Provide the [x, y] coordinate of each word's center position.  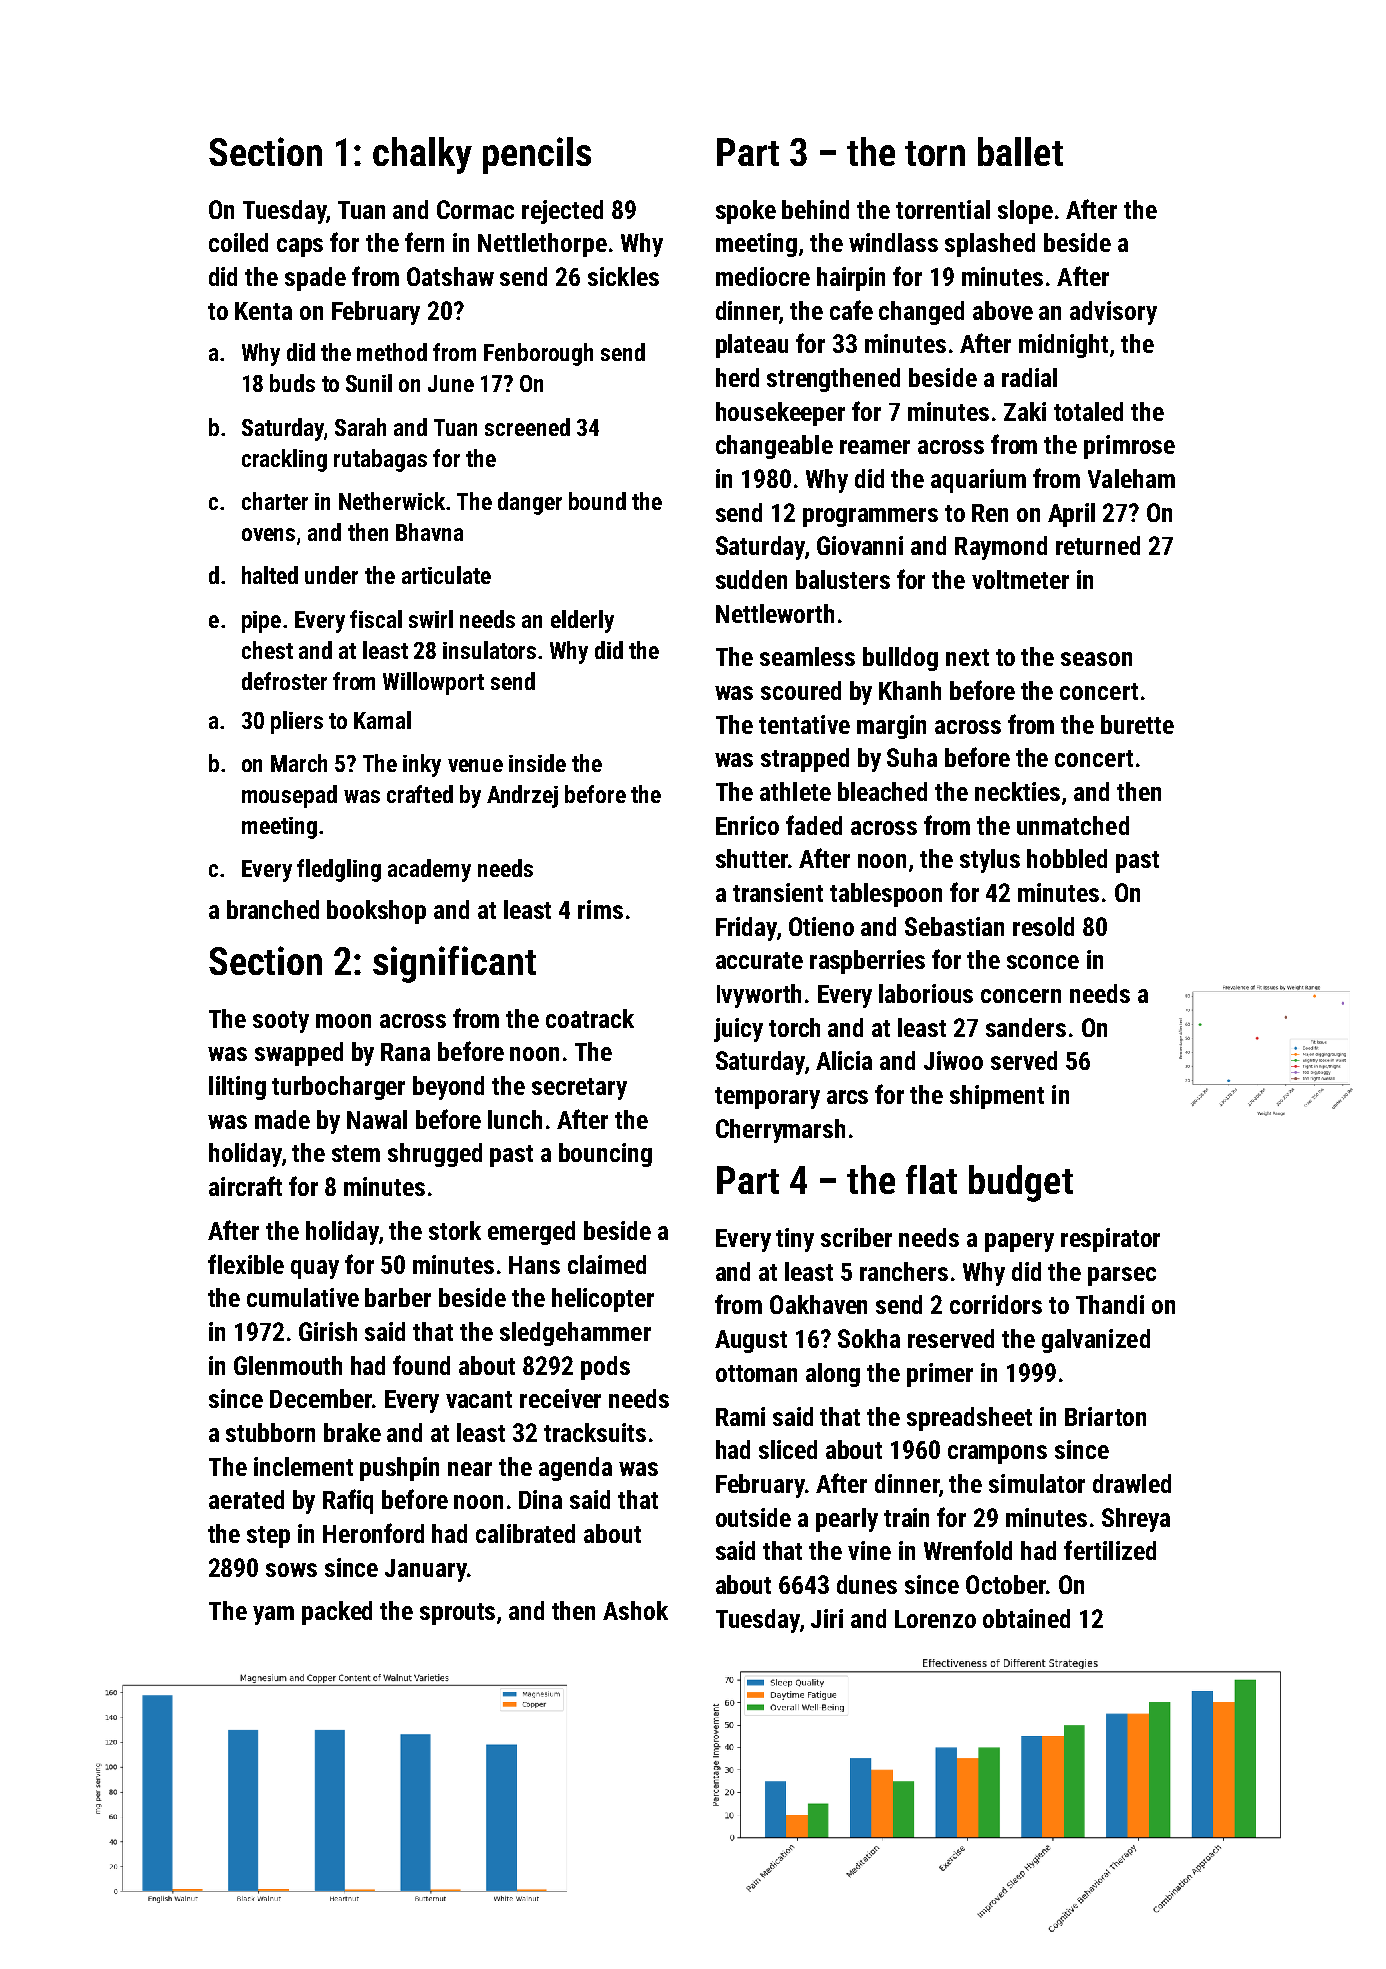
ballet [1020, 151]
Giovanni [860, 545]
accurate [759, 960]
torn [935, 153]
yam [273, 1615]
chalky [422, 155]
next [967, 657]
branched [273, 909]
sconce [1043, 962]
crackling [284, 460]
